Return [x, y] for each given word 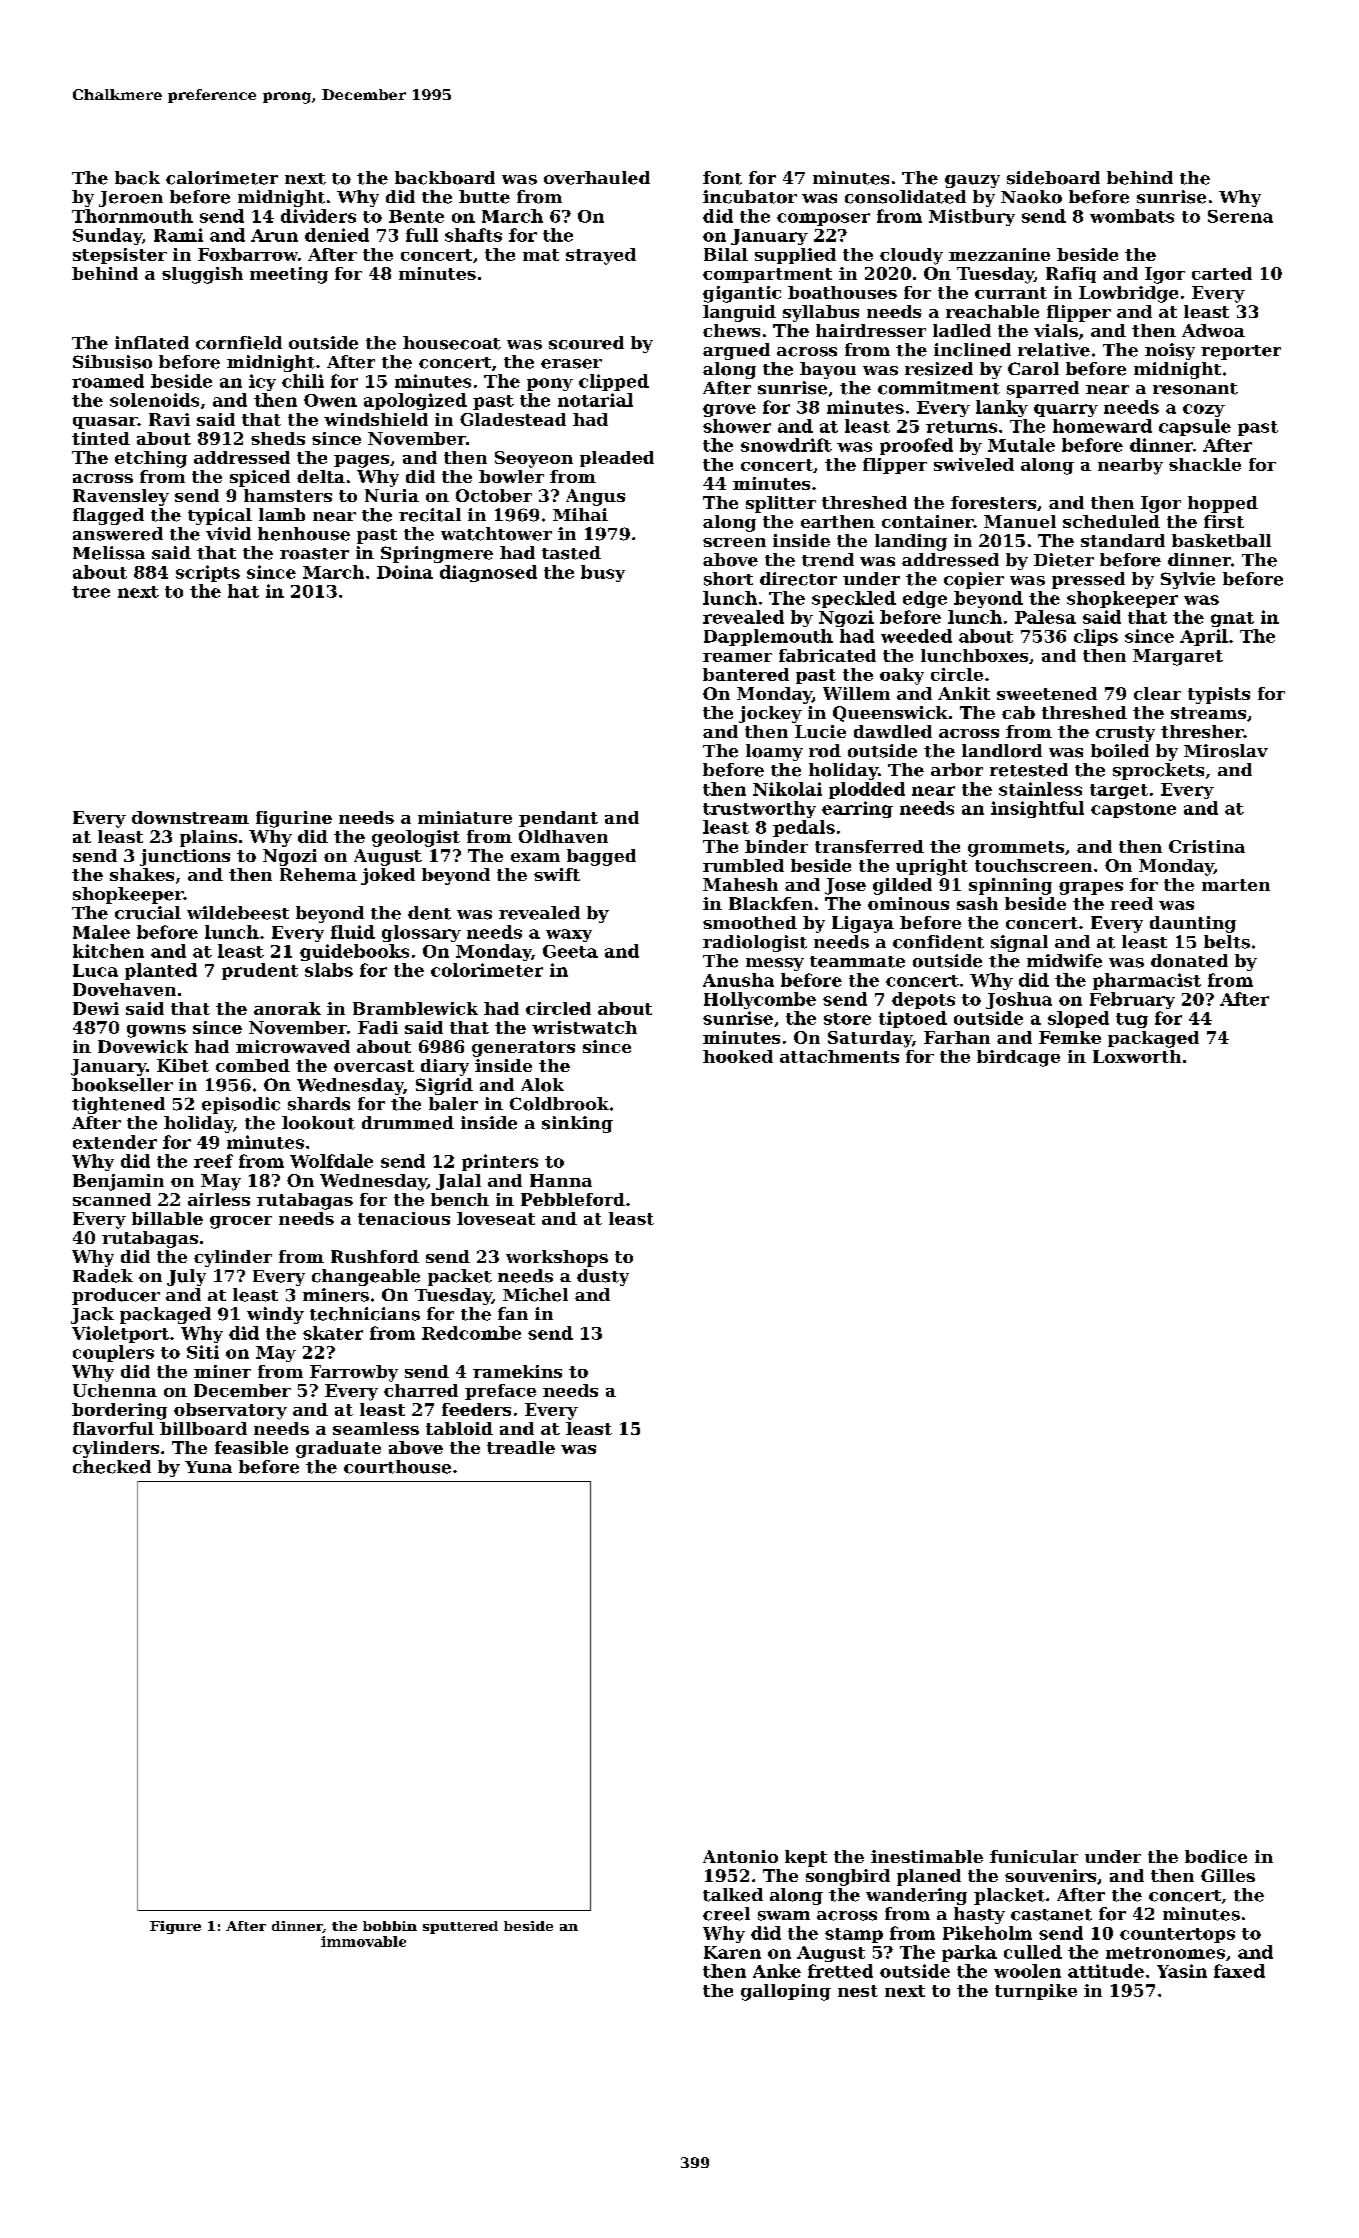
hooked [738, 1056]
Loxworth [1137, 1056]
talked [733, 1895]
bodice [1216, 1856]
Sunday [107, 236]
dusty [603, 1277]
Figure [175, 1927]
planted [161, 971]
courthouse [397, 1467]
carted [1222, 273]
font [722, 178]
